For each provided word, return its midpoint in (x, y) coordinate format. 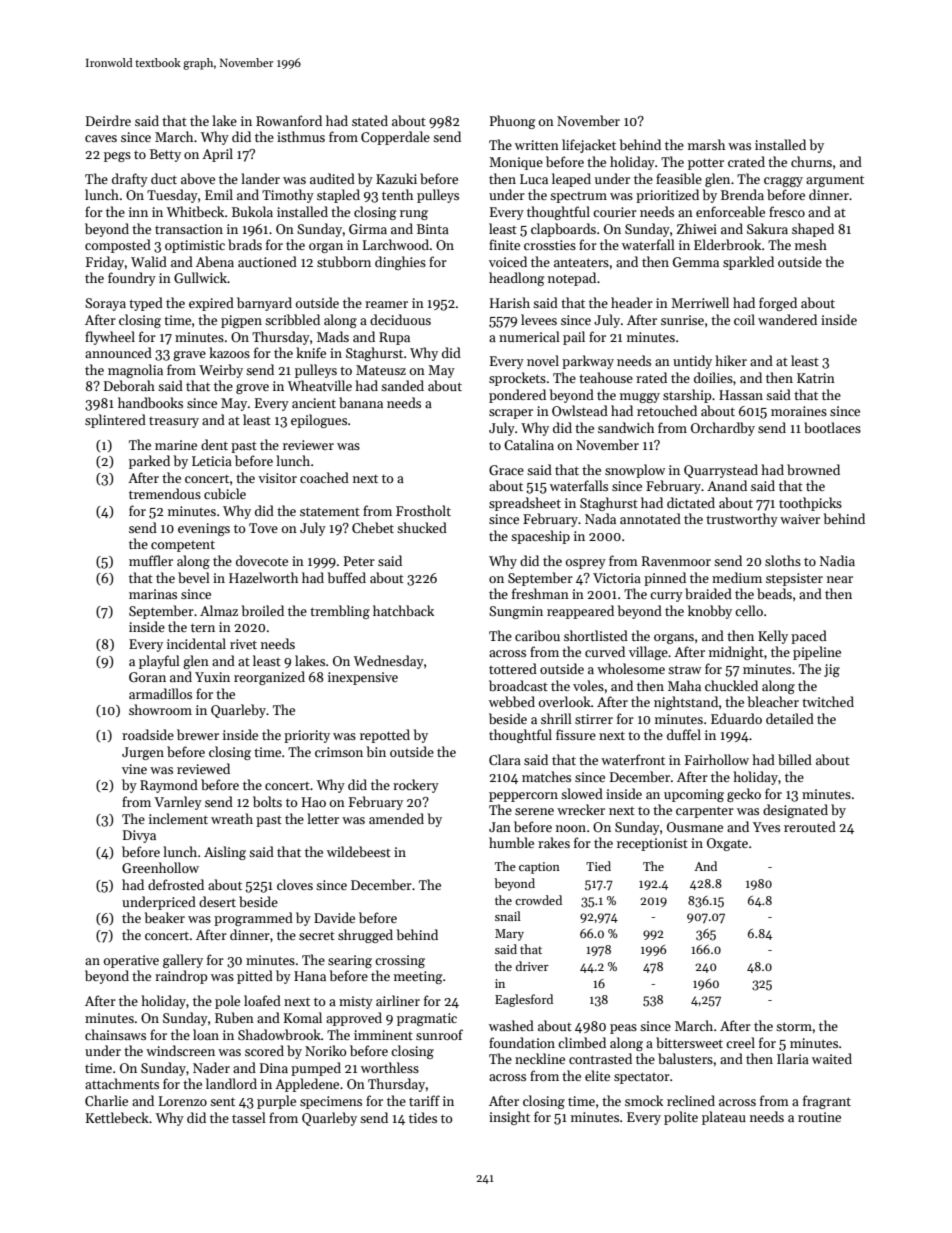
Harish (510, 302)
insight (509, 1118)
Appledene (307, 1085)
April (217, 155)
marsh (706, 144)
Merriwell (700, 302)
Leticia (212, 461)
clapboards (563, 230)
